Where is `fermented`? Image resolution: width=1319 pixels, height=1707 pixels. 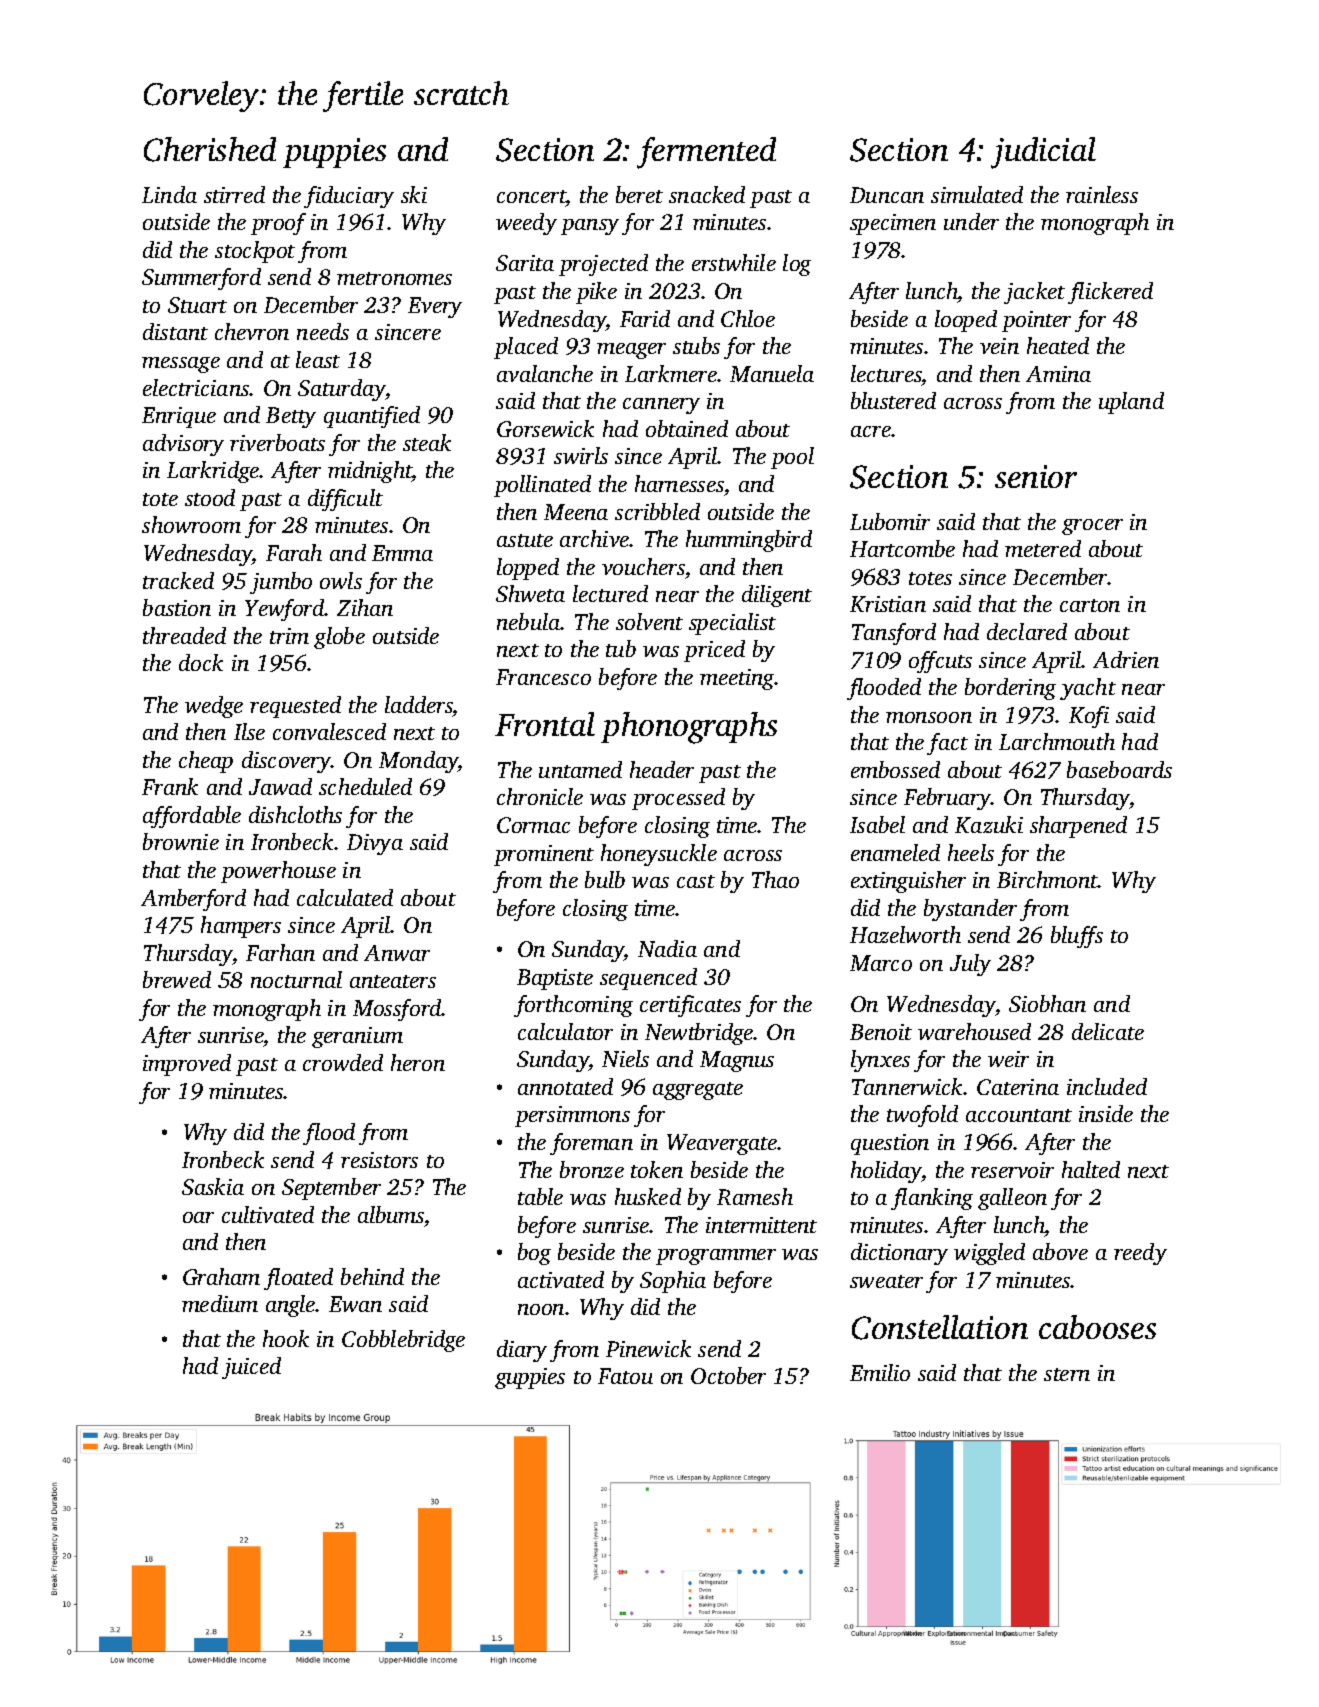 fermented is located at coordinates (706, 153).
